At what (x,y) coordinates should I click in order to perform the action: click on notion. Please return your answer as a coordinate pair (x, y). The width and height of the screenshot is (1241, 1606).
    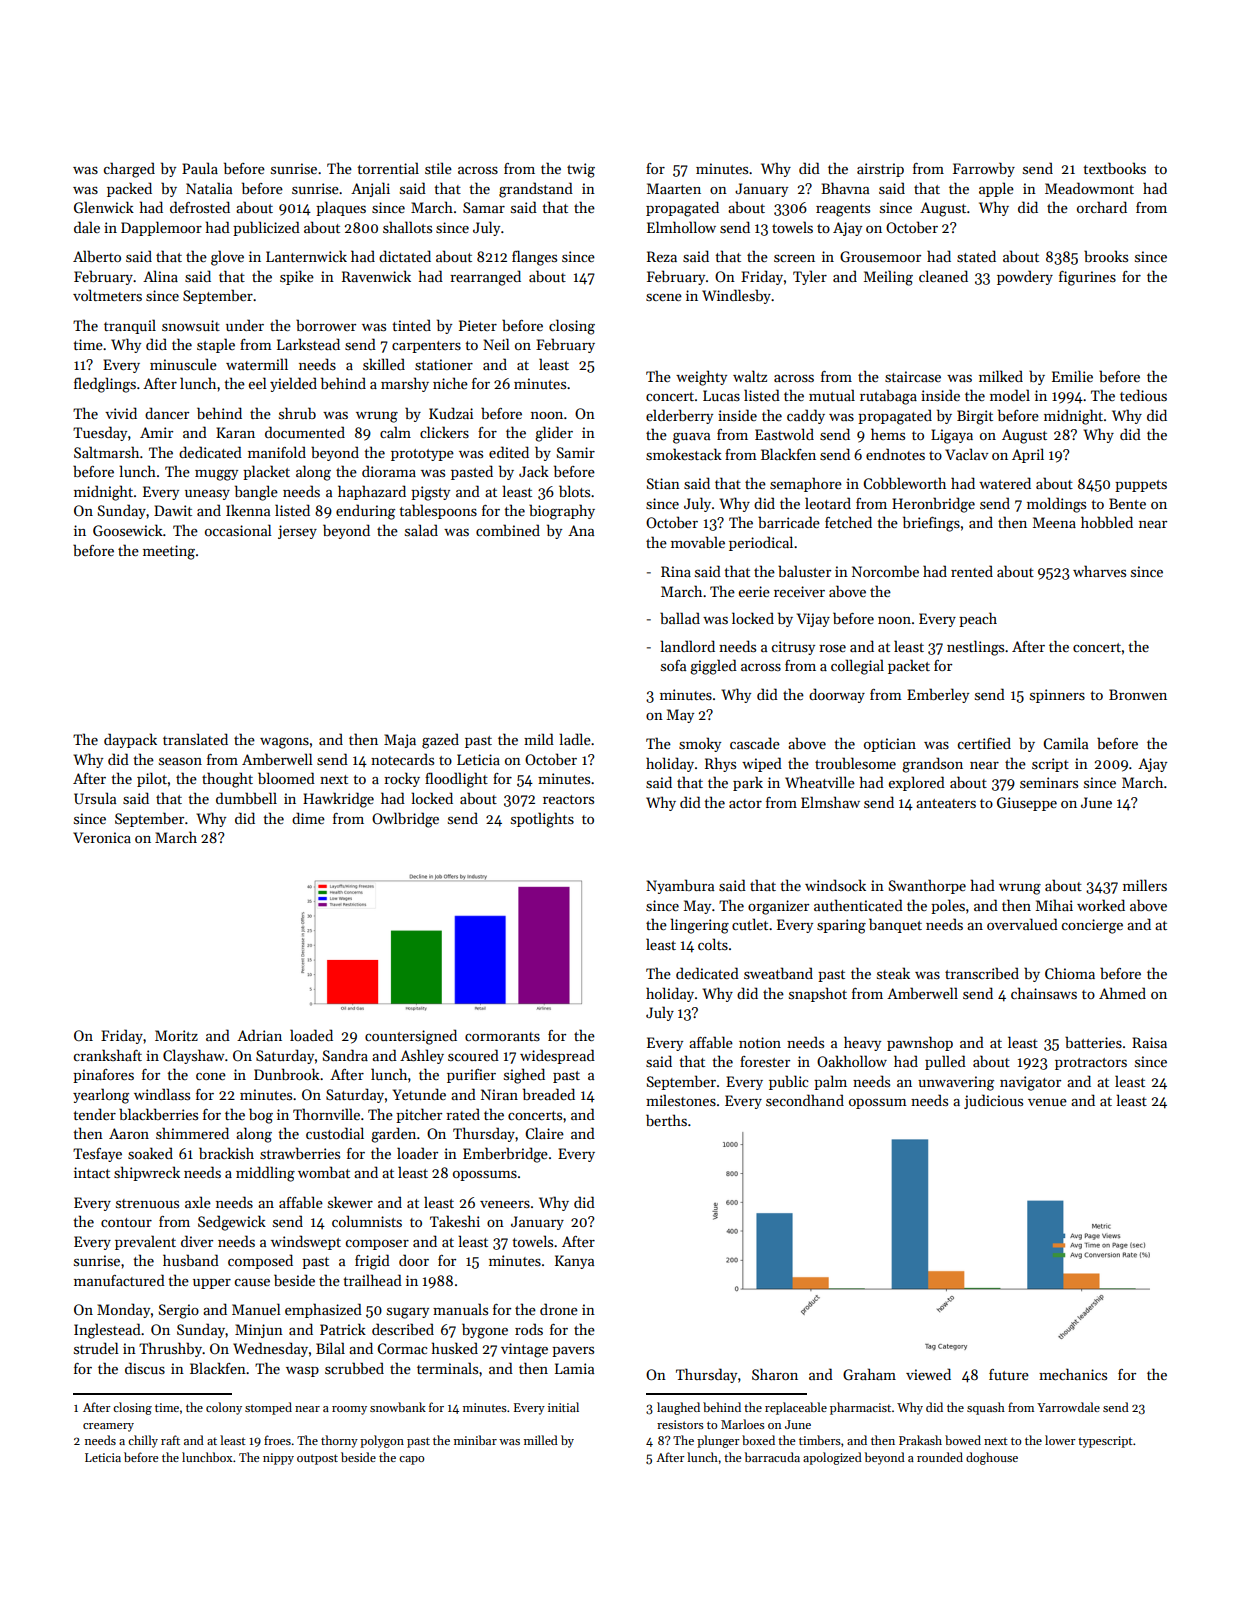
    Looking at the image, I should click on (760, 1042).
